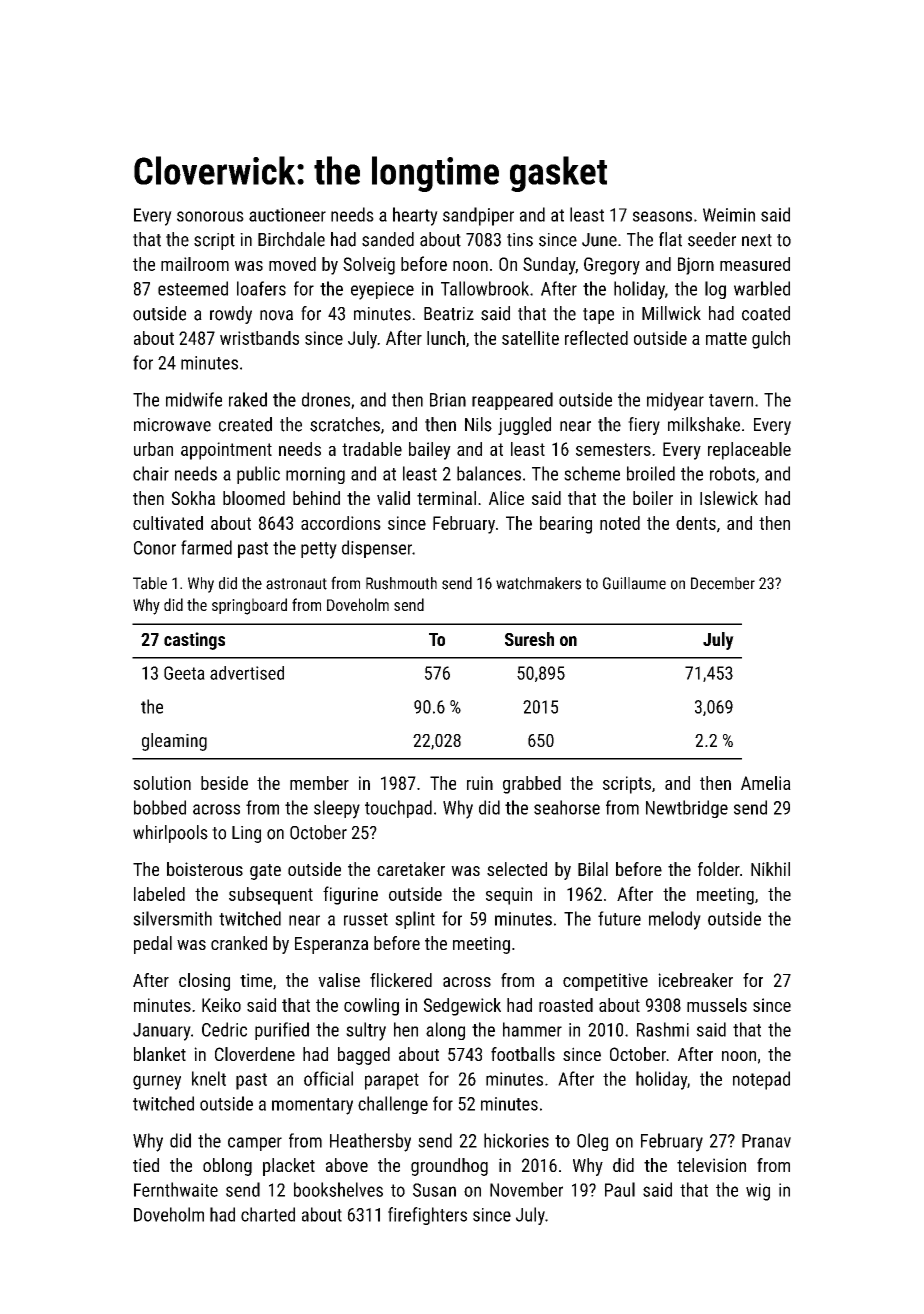 The height and width of the image is (1314, 924). I want to click on touchpad, so click(398, 809).
